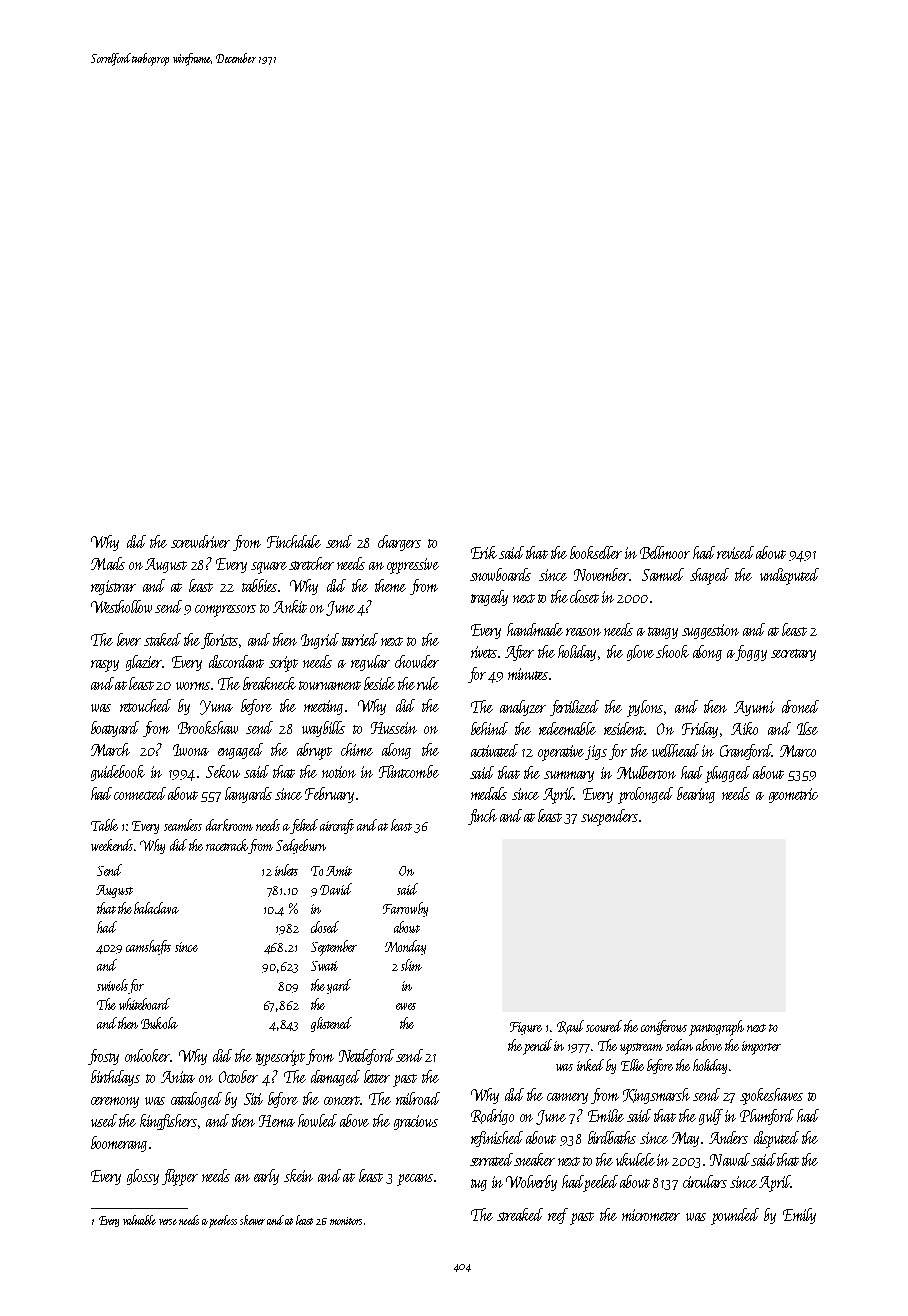 This screenshot has height=1316, width=908. What do you see at coordinates (252, 1220) in the screenshot?
I see `skewer` at bounding box center [252, 1220].
